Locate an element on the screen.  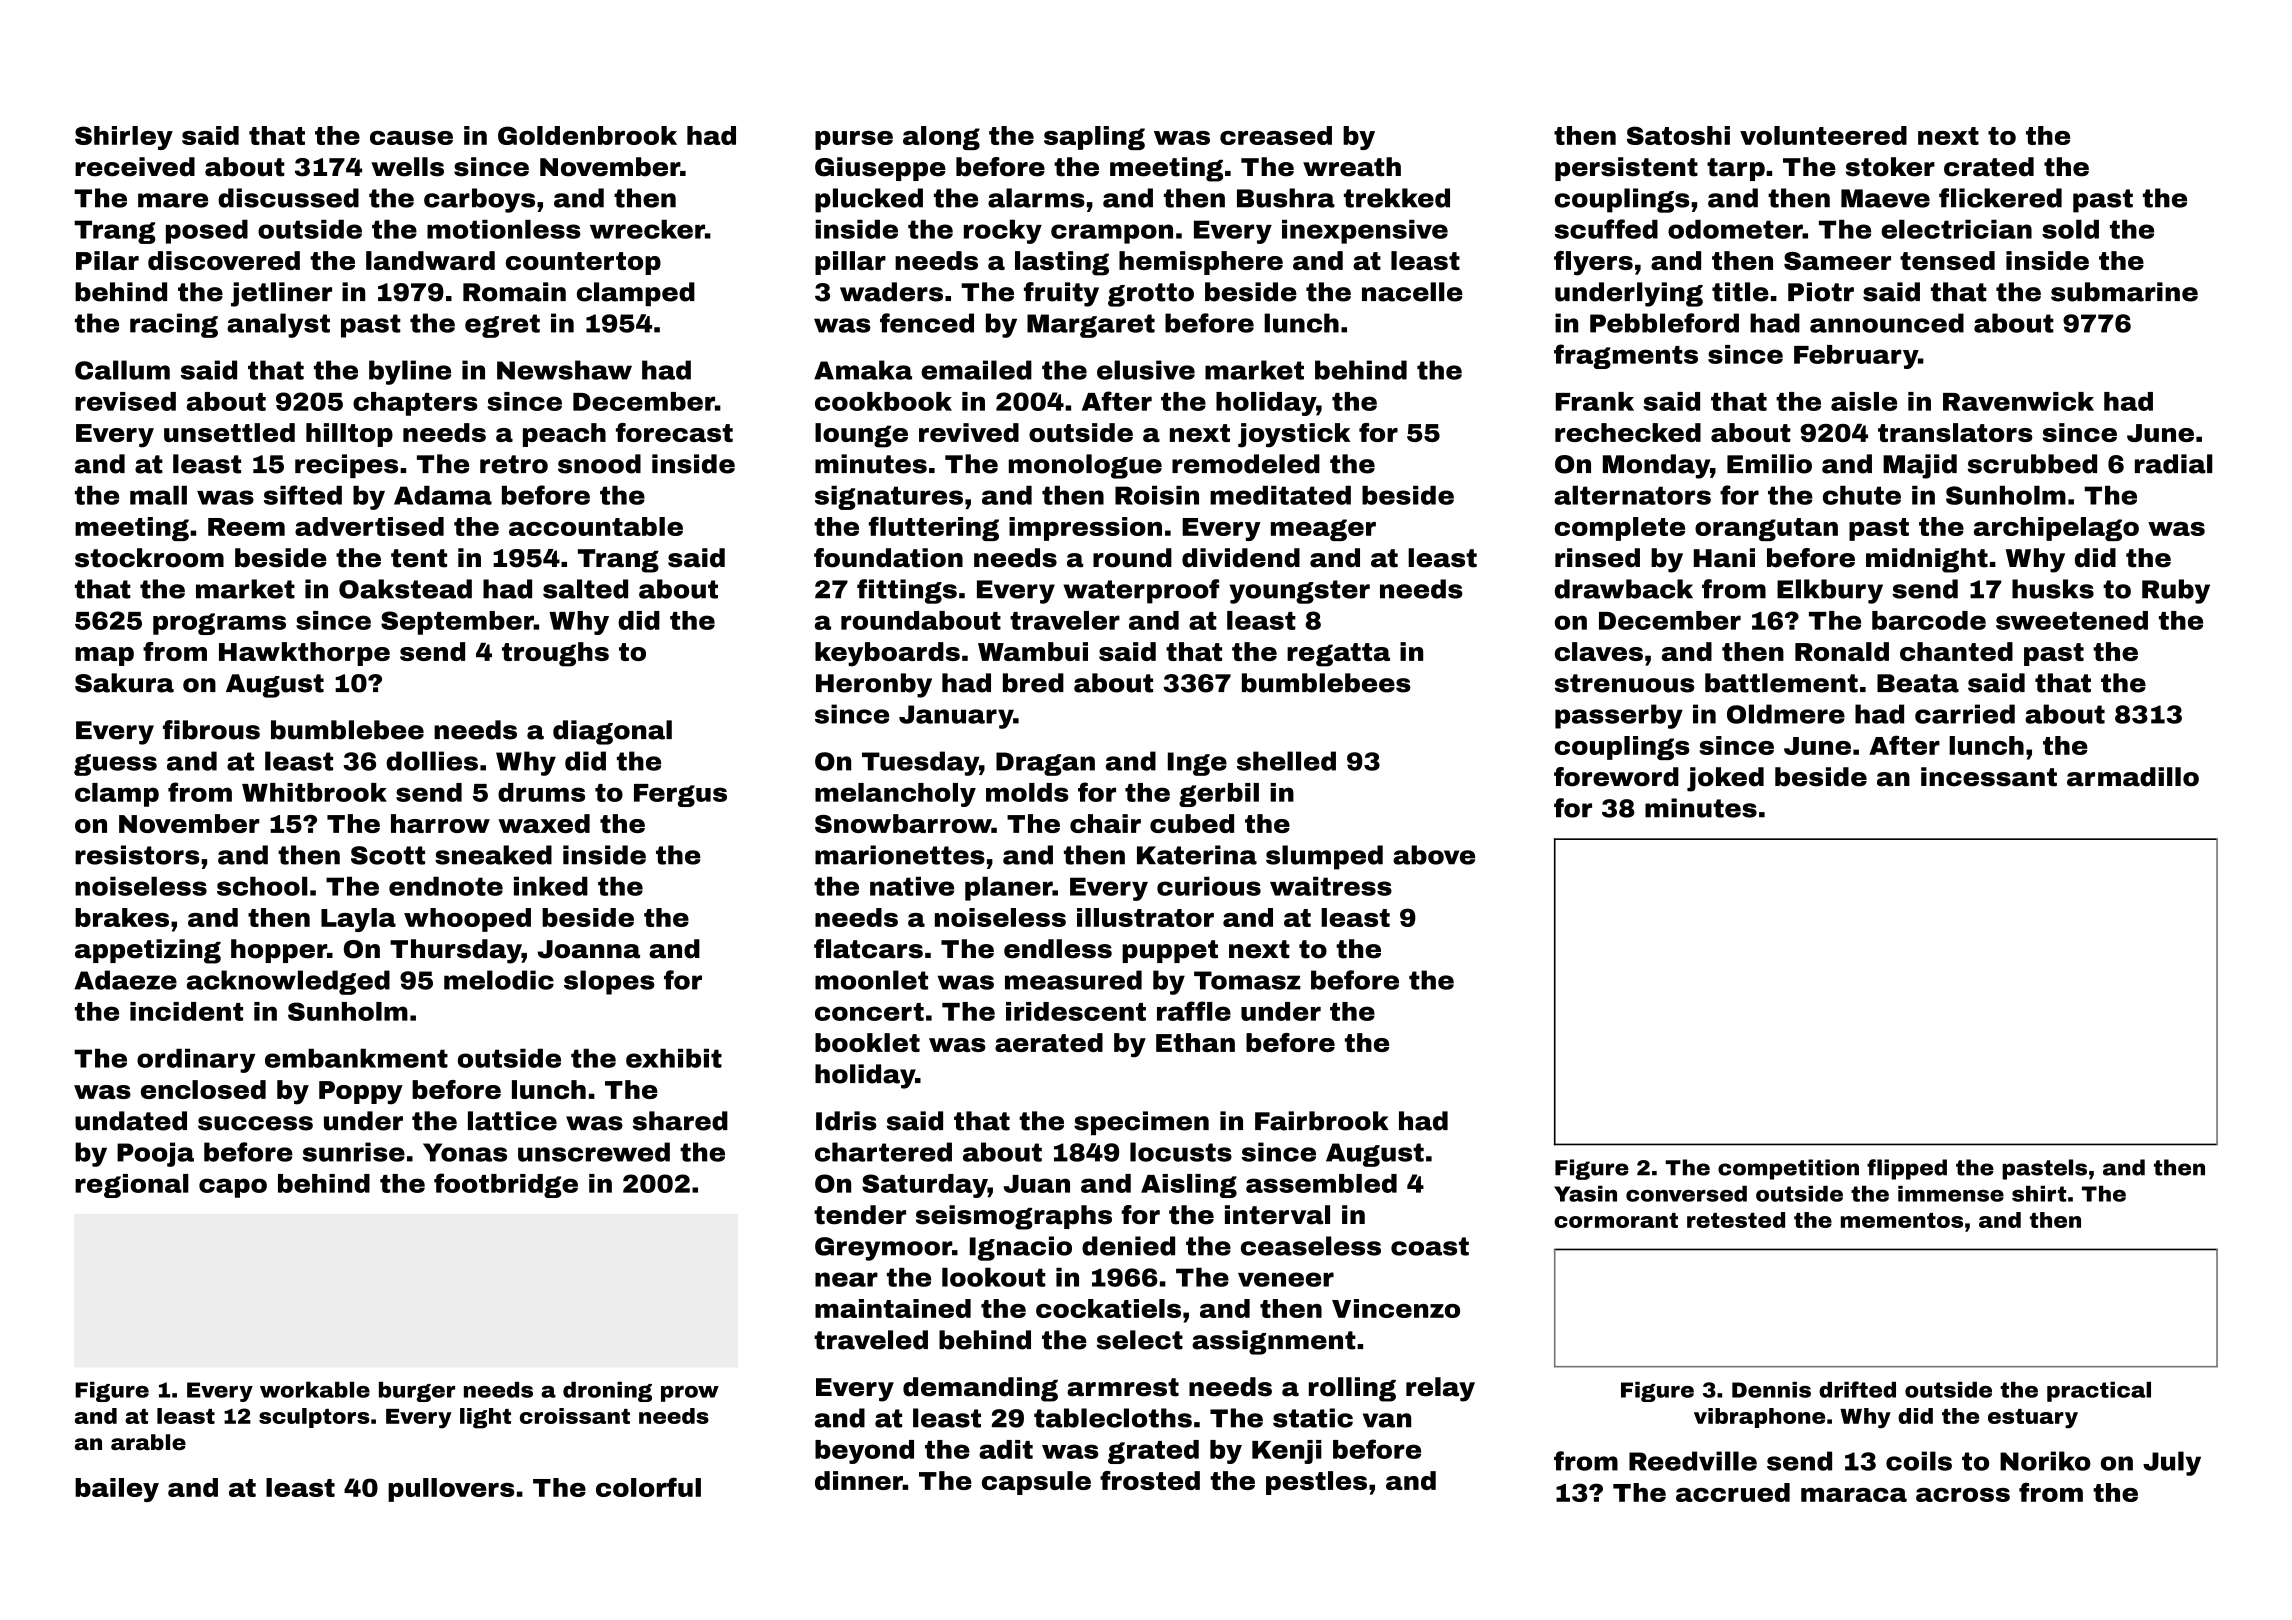
chair is located at coordinates (1105, 823).
